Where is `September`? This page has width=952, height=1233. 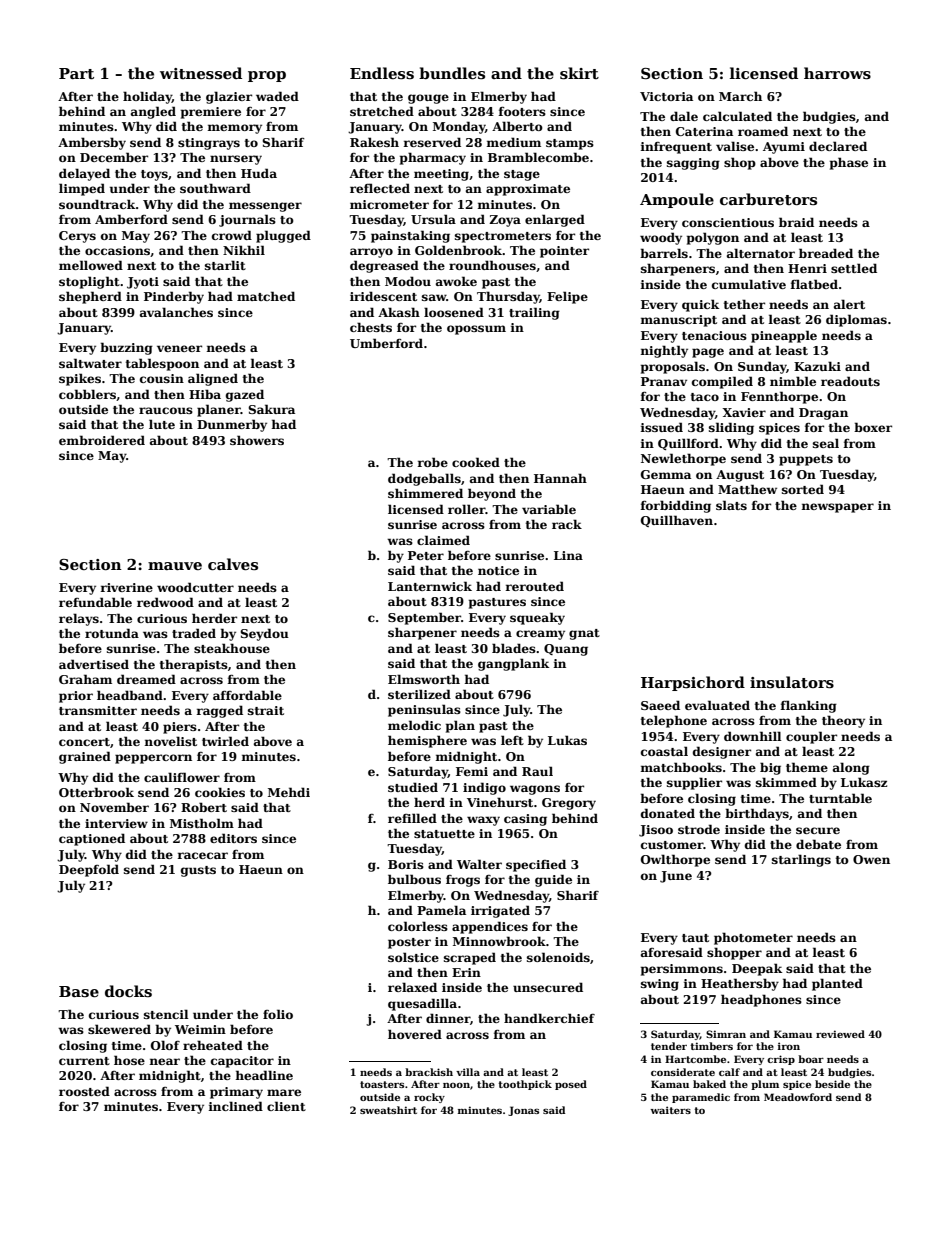
September is located at coordinates (424, 618).
